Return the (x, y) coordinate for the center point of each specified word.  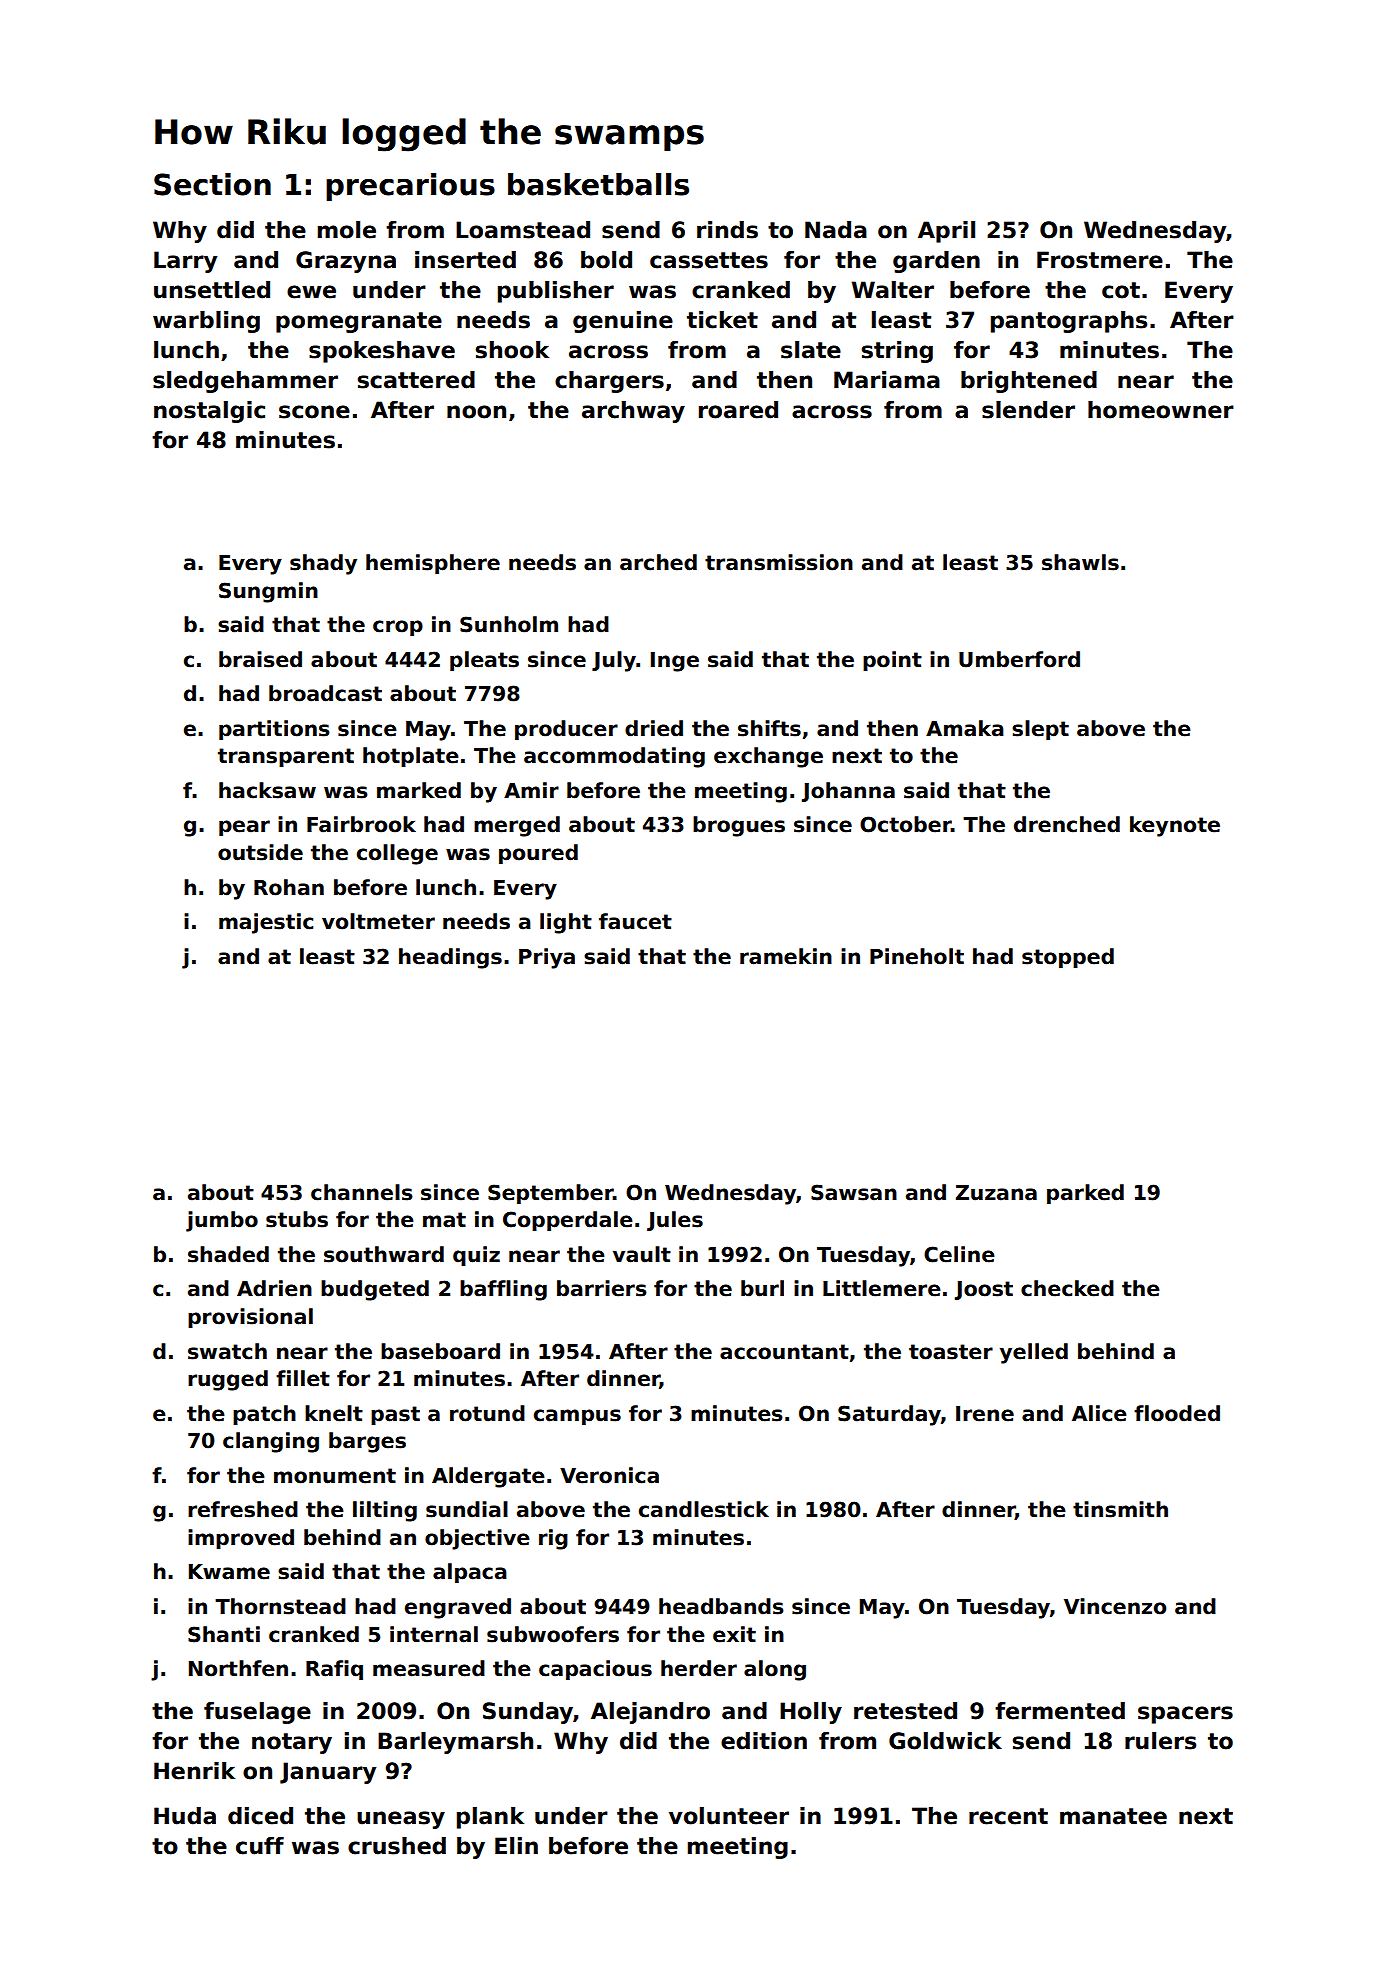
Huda (185, 1816)
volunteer (729, 1816)
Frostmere (1100, 260)
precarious (410, 187)
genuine (623, 322)
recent (1008, 1816)
